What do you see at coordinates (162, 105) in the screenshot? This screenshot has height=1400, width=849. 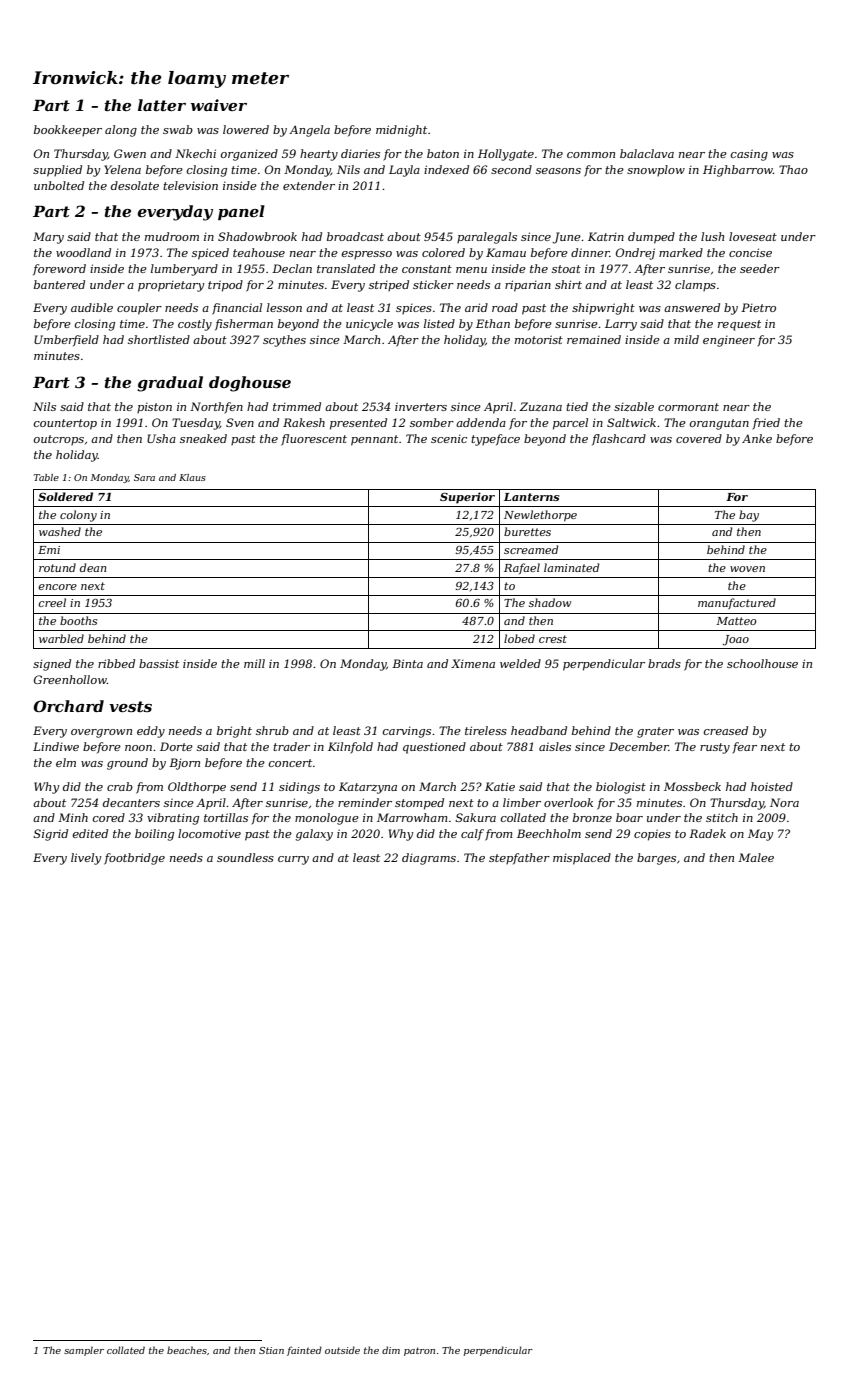 I see `latter` at bounding box center [162, 105].
